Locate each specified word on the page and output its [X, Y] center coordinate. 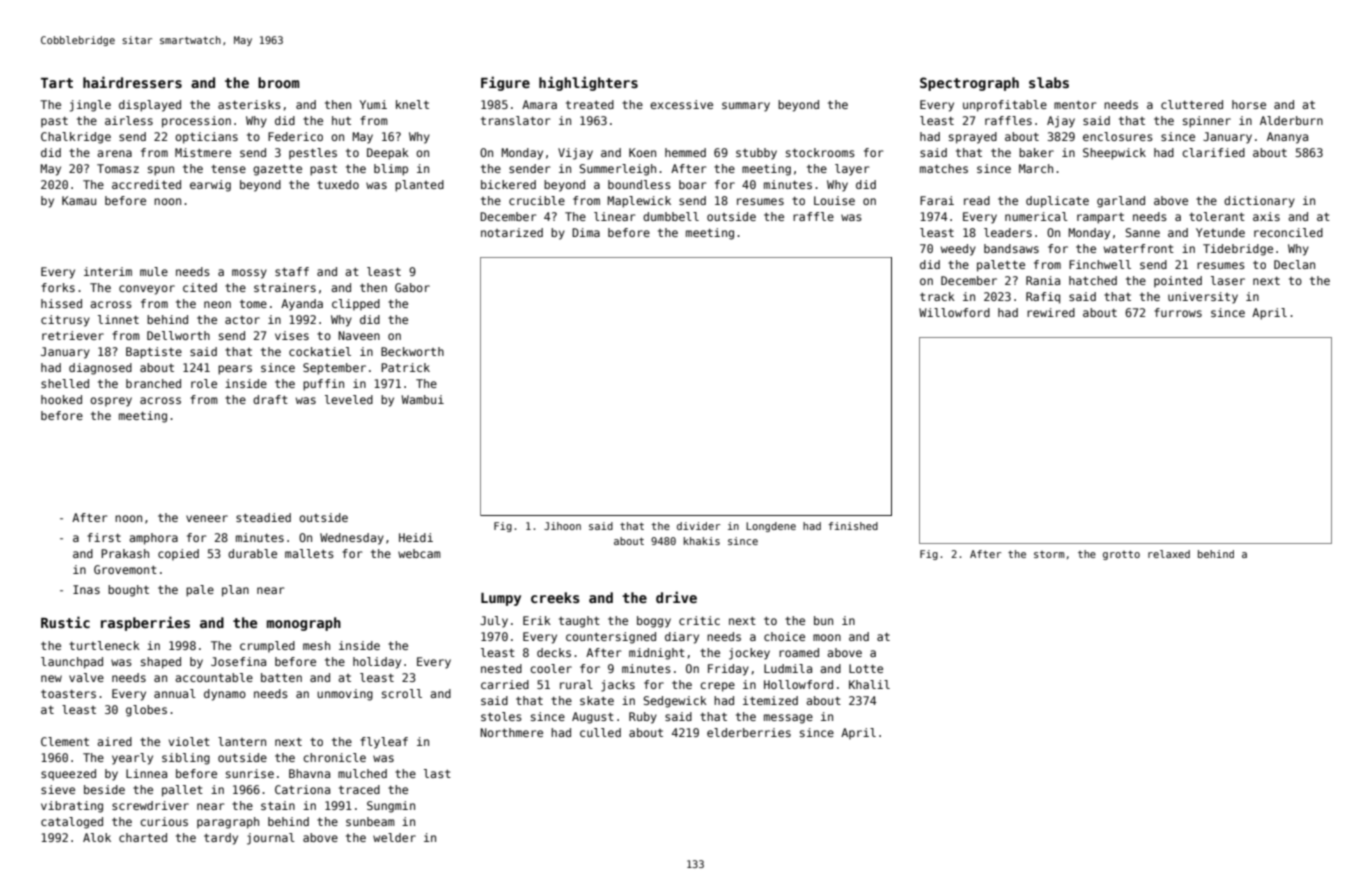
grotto [1121, 555]
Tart [57, 83]
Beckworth [412, 351]
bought [128, 591]
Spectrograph [969, 84]
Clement [65, 741]
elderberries [749, 732]
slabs [1049, 82]
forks [58, 287]
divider [698, 526]
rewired [1051, 312]
